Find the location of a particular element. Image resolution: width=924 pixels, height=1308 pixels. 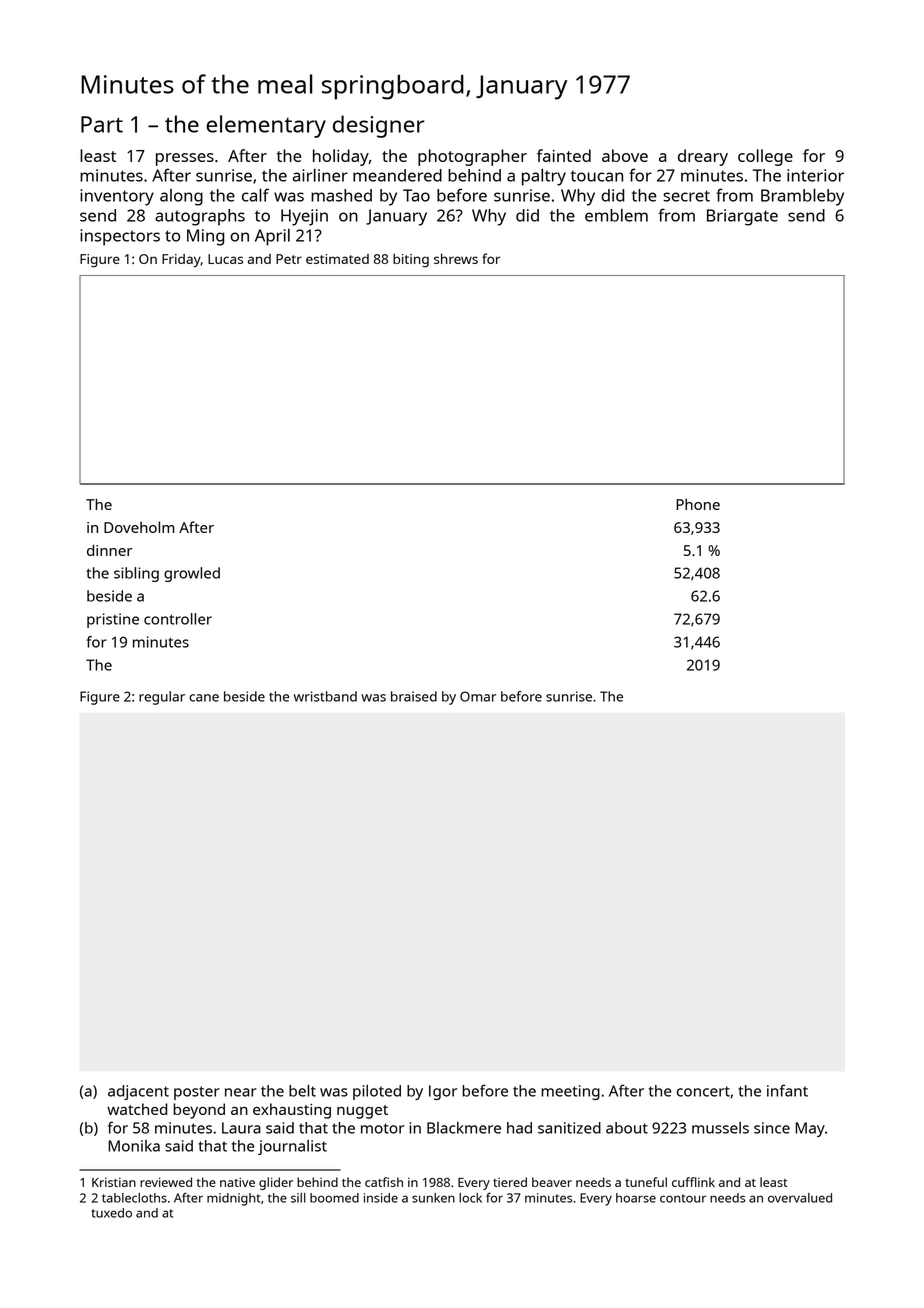

designer is located at coordinates (379, 126).
